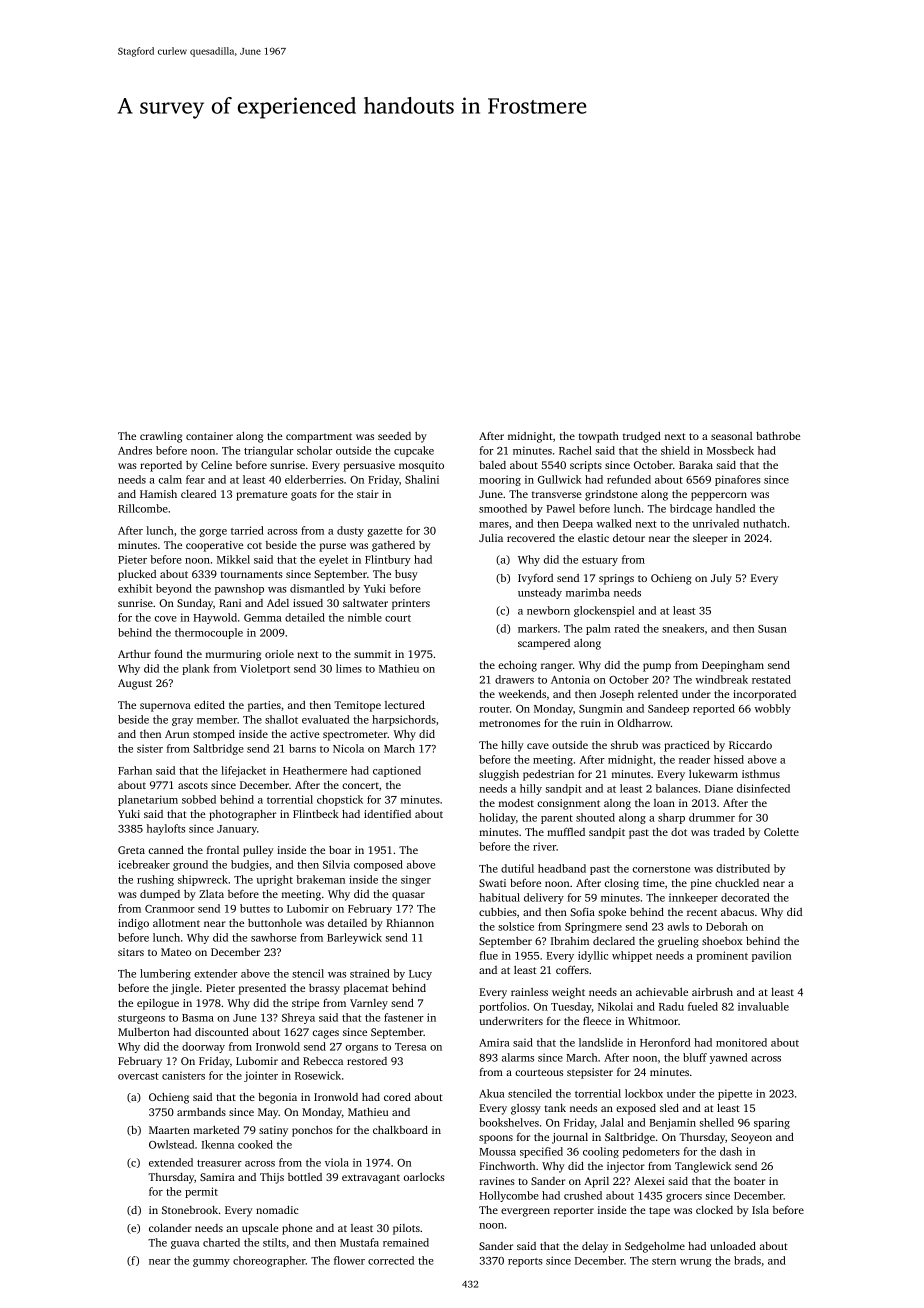  What do you see at coordinates (209, 633) in the screenshot?
I see `thermocouple` at bounding box center [209, 633].
